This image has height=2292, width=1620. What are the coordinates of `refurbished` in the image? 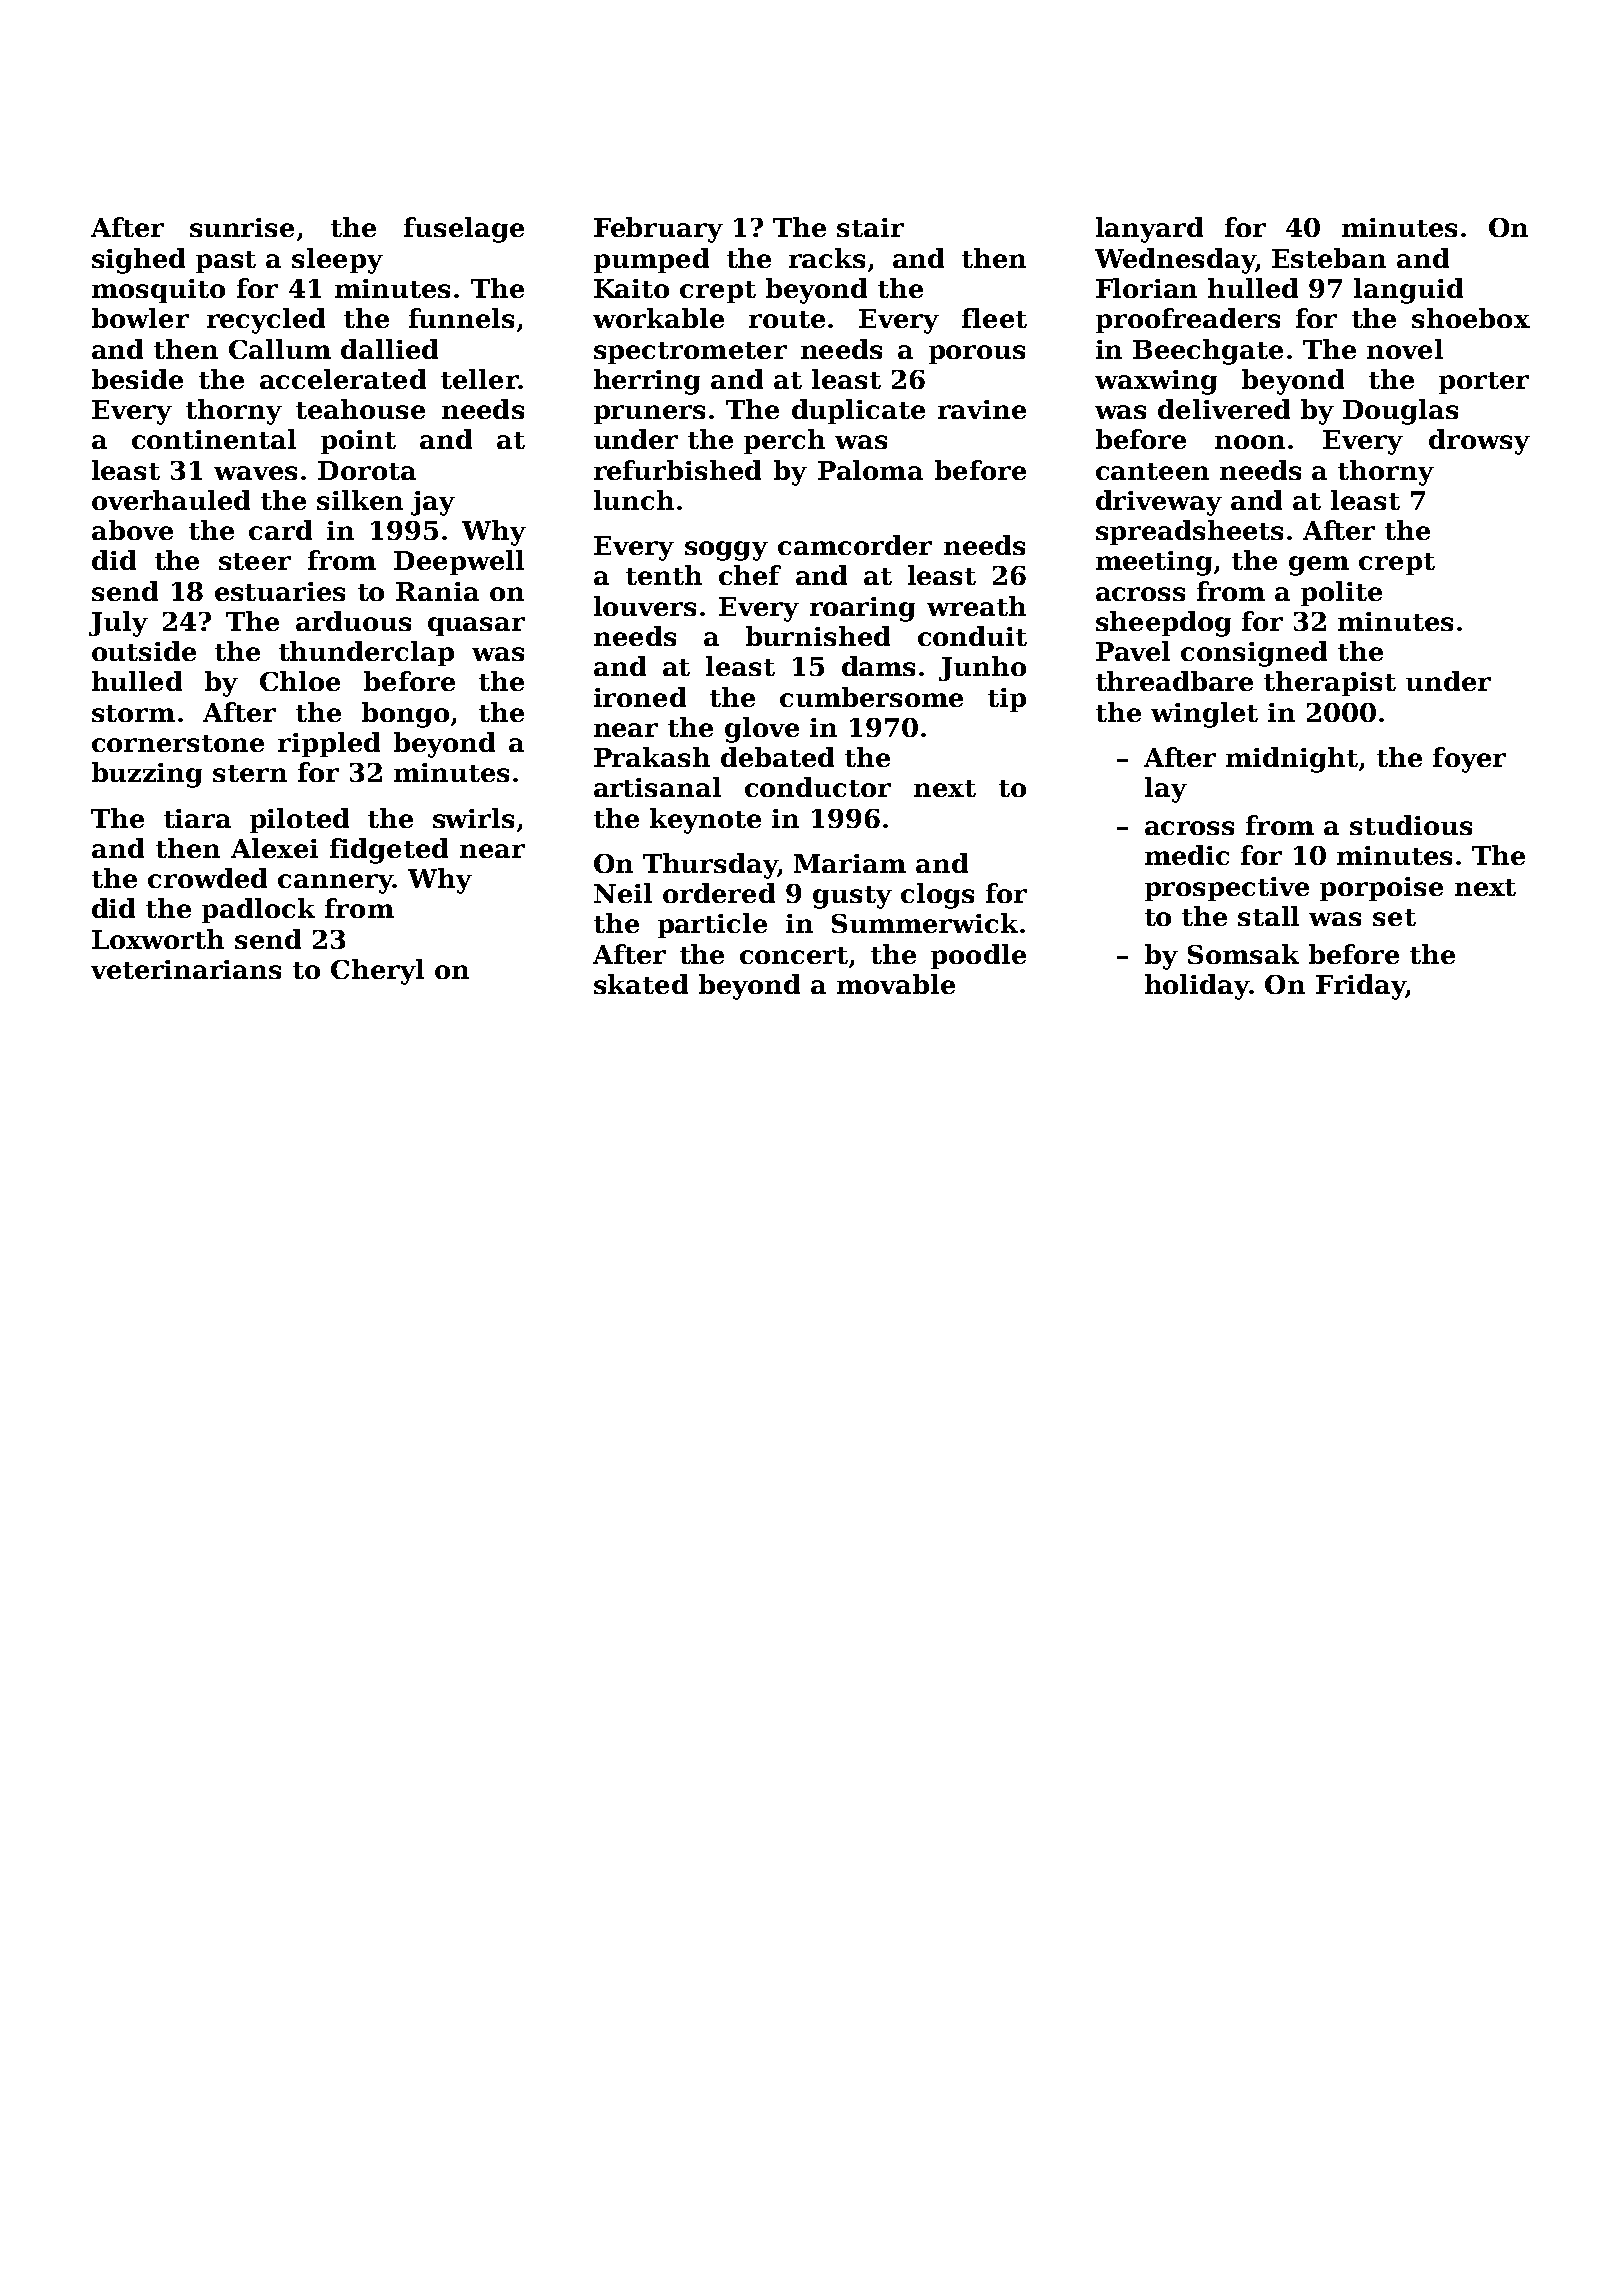 It's located at (677, 470).
